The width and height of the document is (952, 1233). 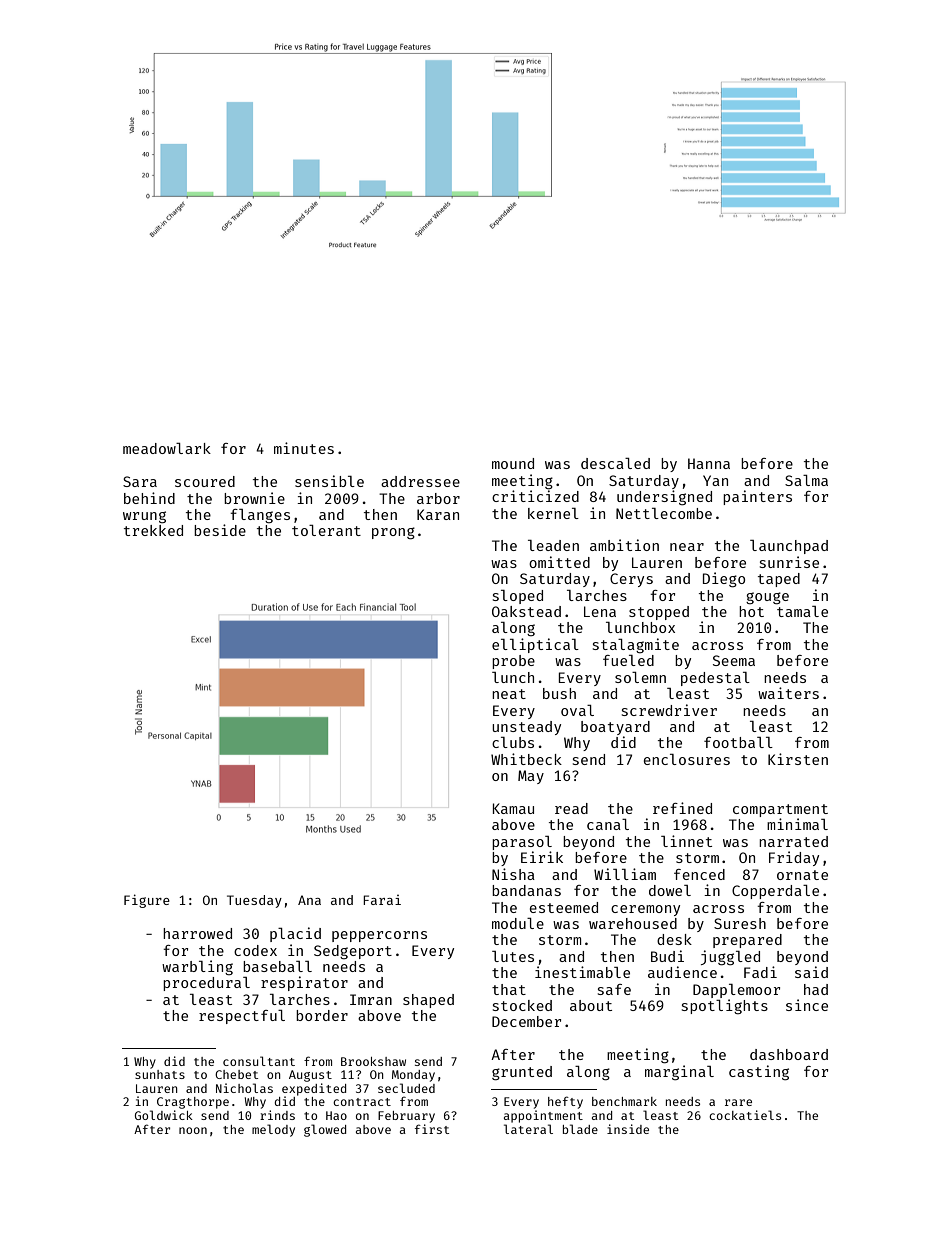 What do you see at coordinates (580, 1129) in the document?
I see `blade` at bounding box center [580, 1129].
